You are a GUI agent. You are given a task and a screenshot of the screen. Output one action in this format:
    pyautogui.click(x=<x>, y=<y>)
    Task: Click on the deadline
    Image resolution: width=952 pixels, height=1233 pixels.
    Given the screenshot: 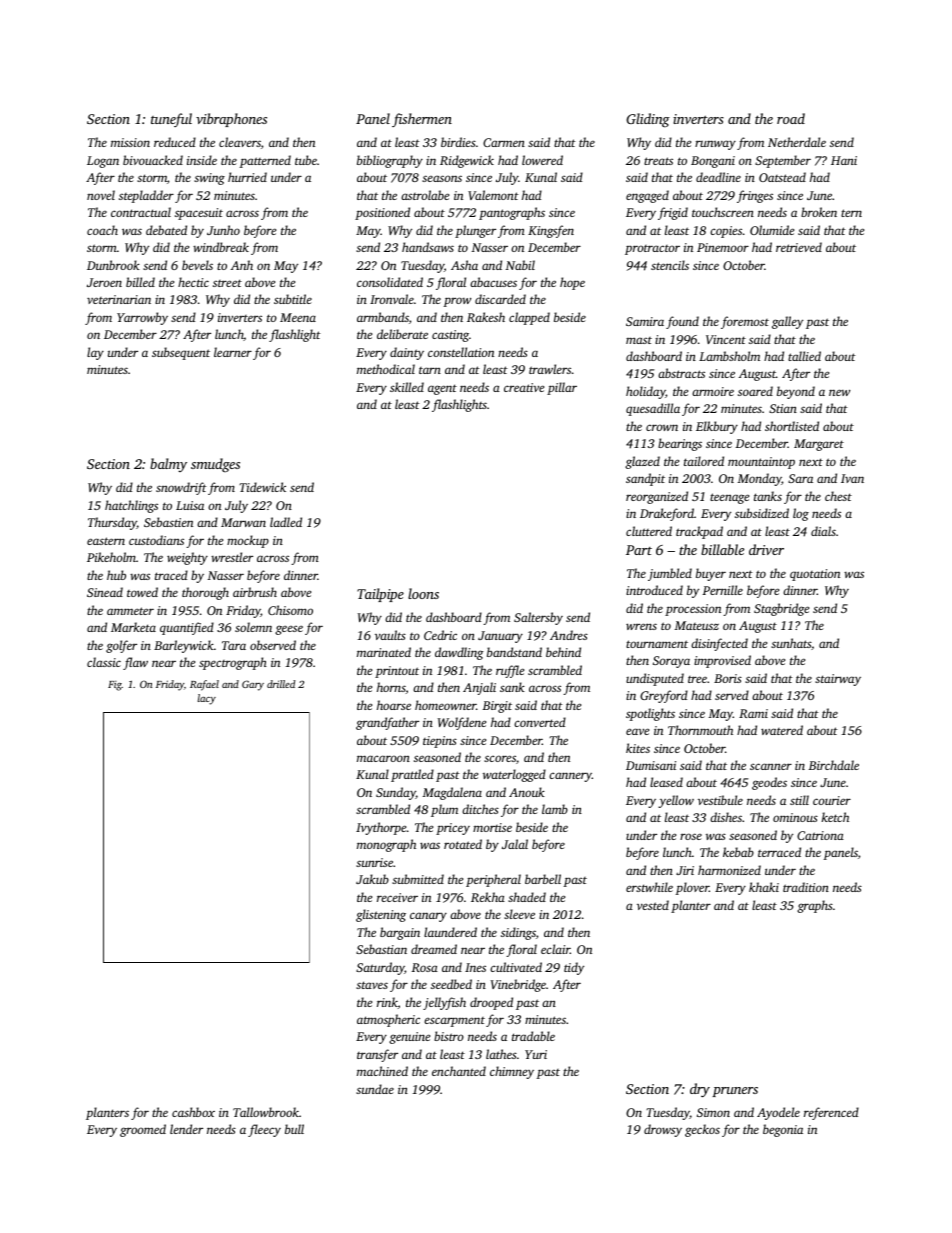 What is the action you would take?
    pyautogui.click(x=718, y=177)
